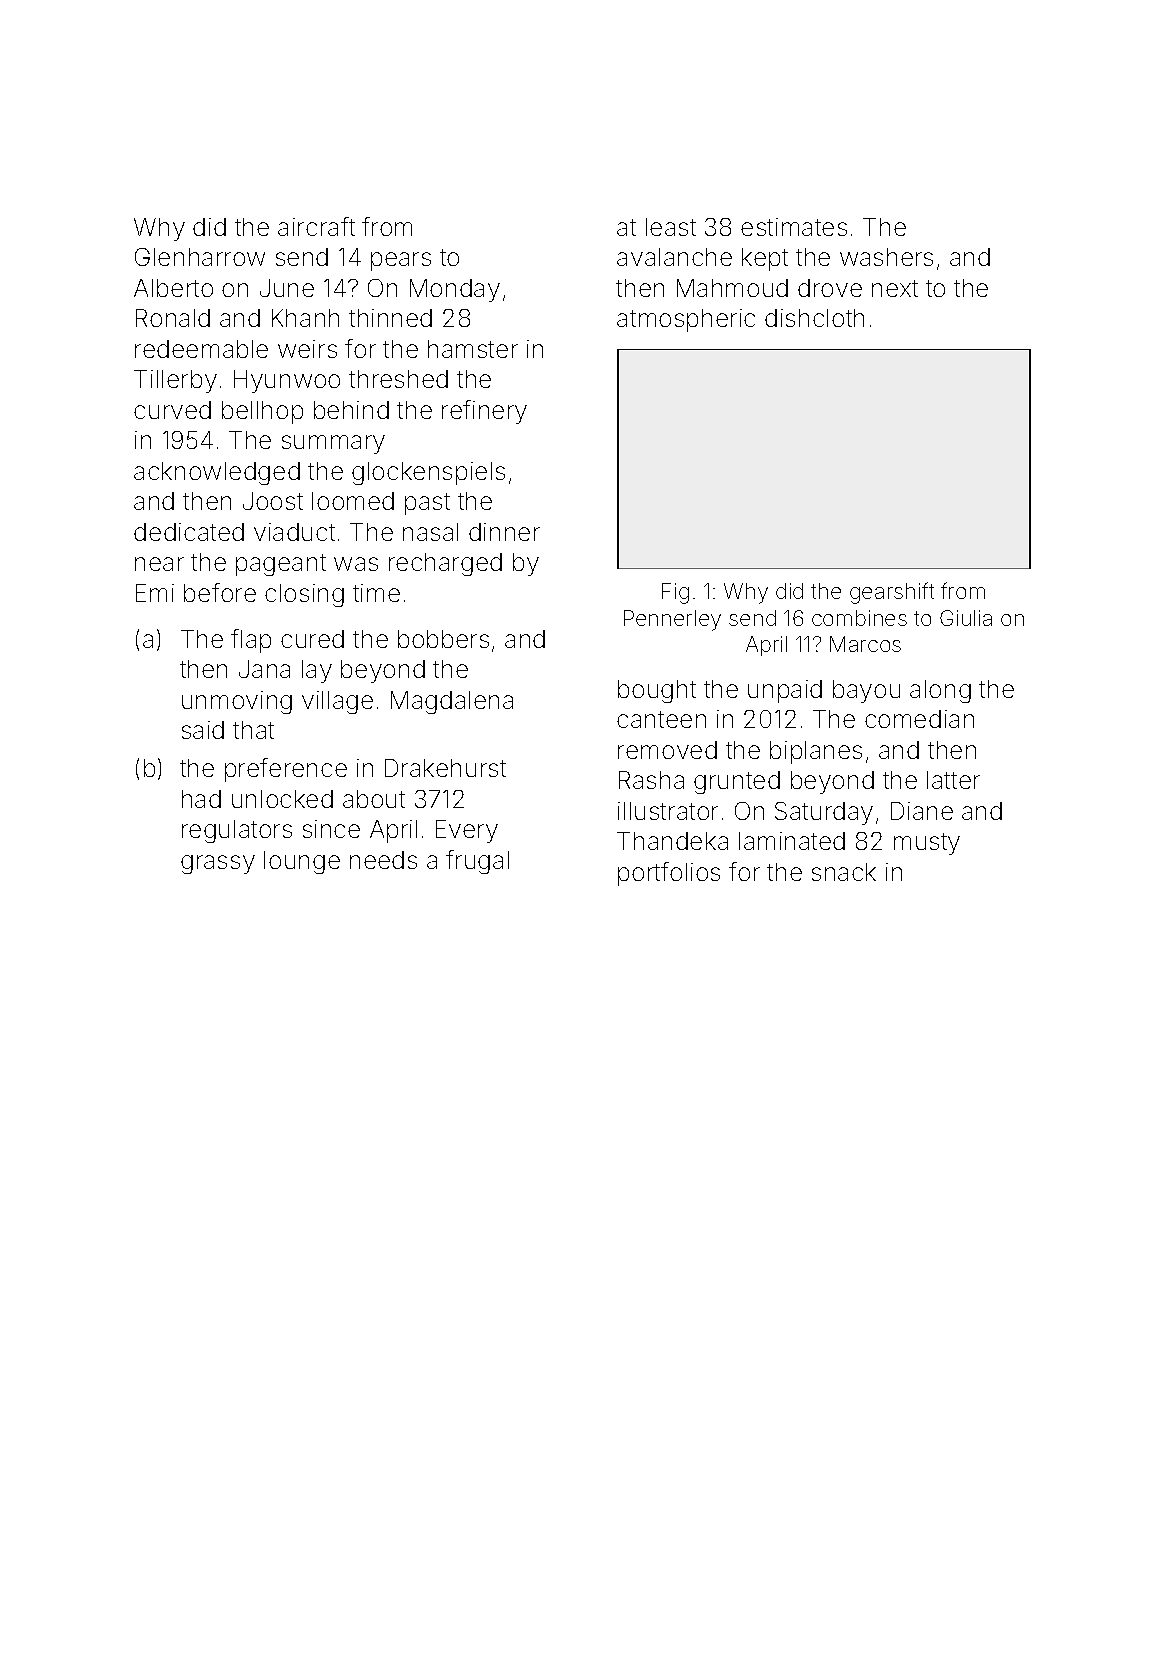 Image resolution: width=1165 pixels, height=1654 pixels. What do you see at coordinates (865, 644) in the document?
I see `Marcos` at bounding box center [865, 644].
